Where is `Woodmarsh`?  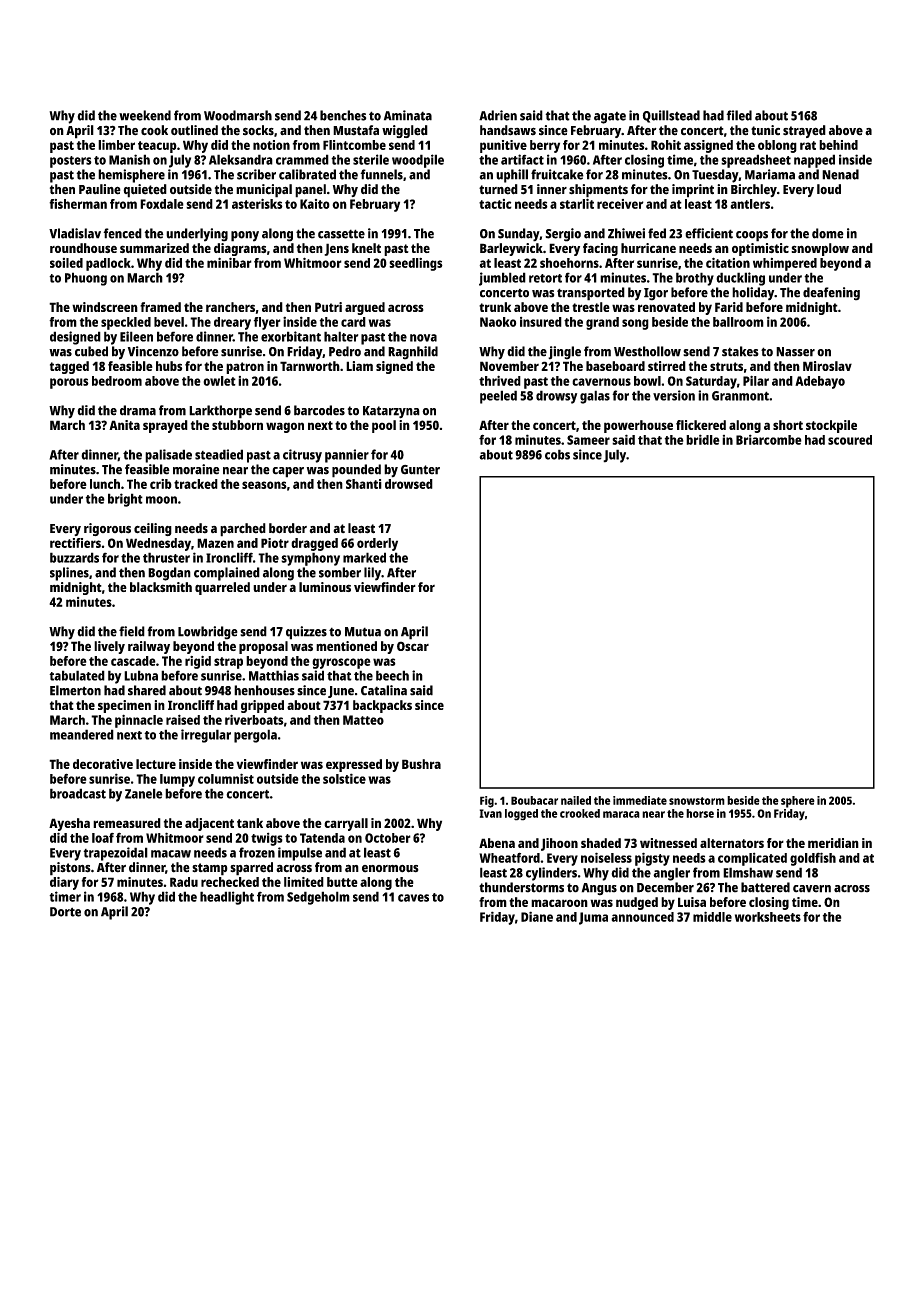 Woodmarsh is located at coordinates (238, 115).
